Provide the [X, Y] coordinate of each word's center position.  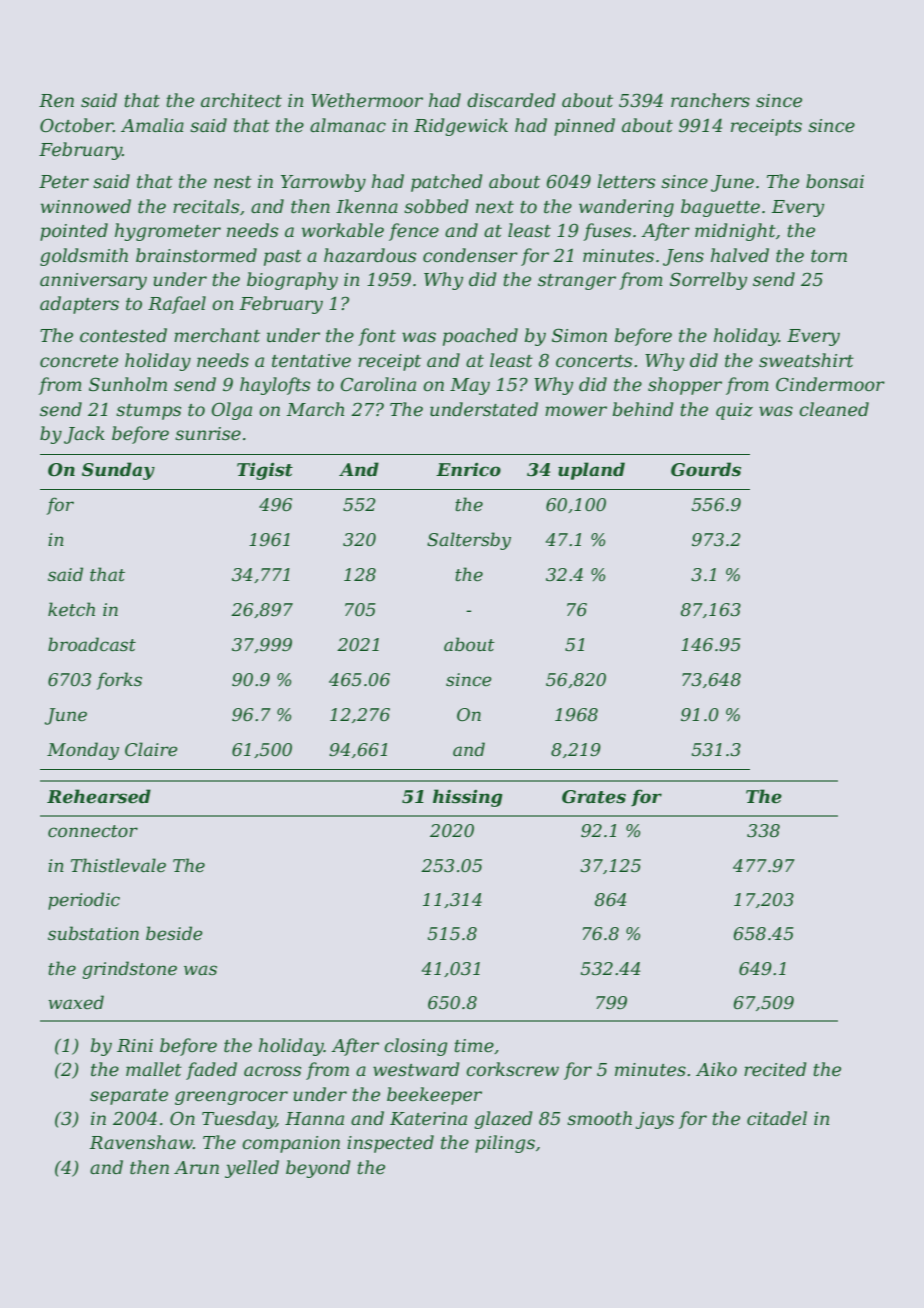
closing [416, 1047]
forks [119, 681]
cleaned [834, 409]
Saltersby [469, 541]
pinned [584, 127]
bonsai [835, 181]
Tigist [265, 471]
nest [233, 182]
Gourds [706, 469]
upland [591, 471]
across [272, 1071]
